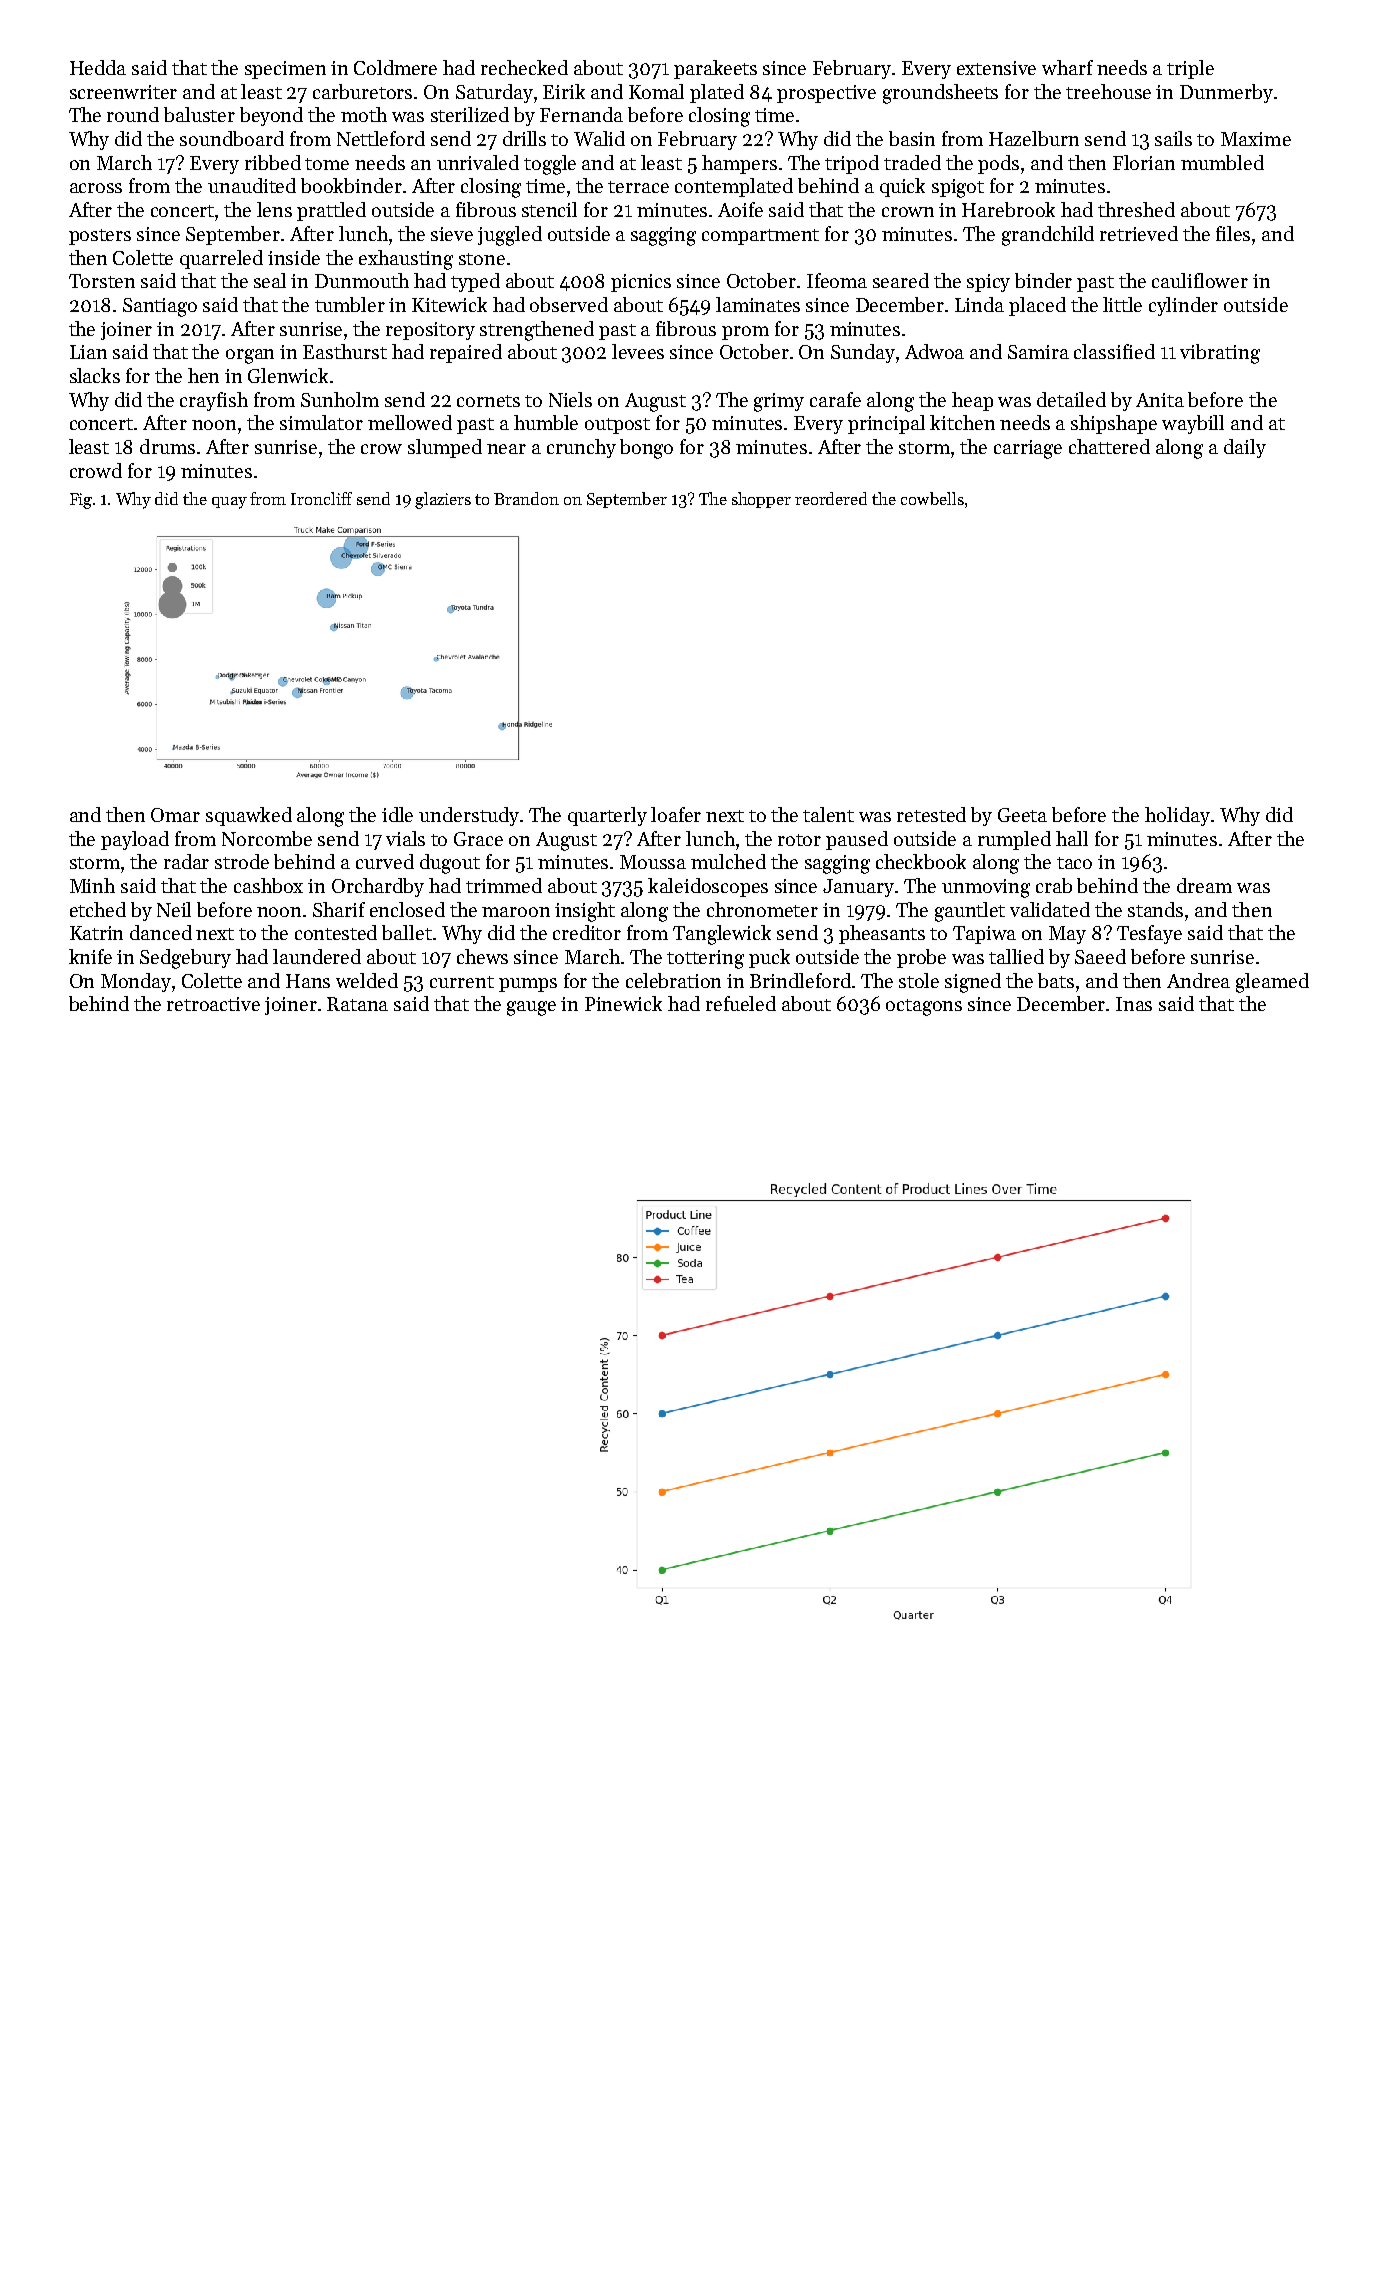 Image resolution: width=1380 pixels, height=2273 pixels. I want to click on hampers, so click(739, 164).
